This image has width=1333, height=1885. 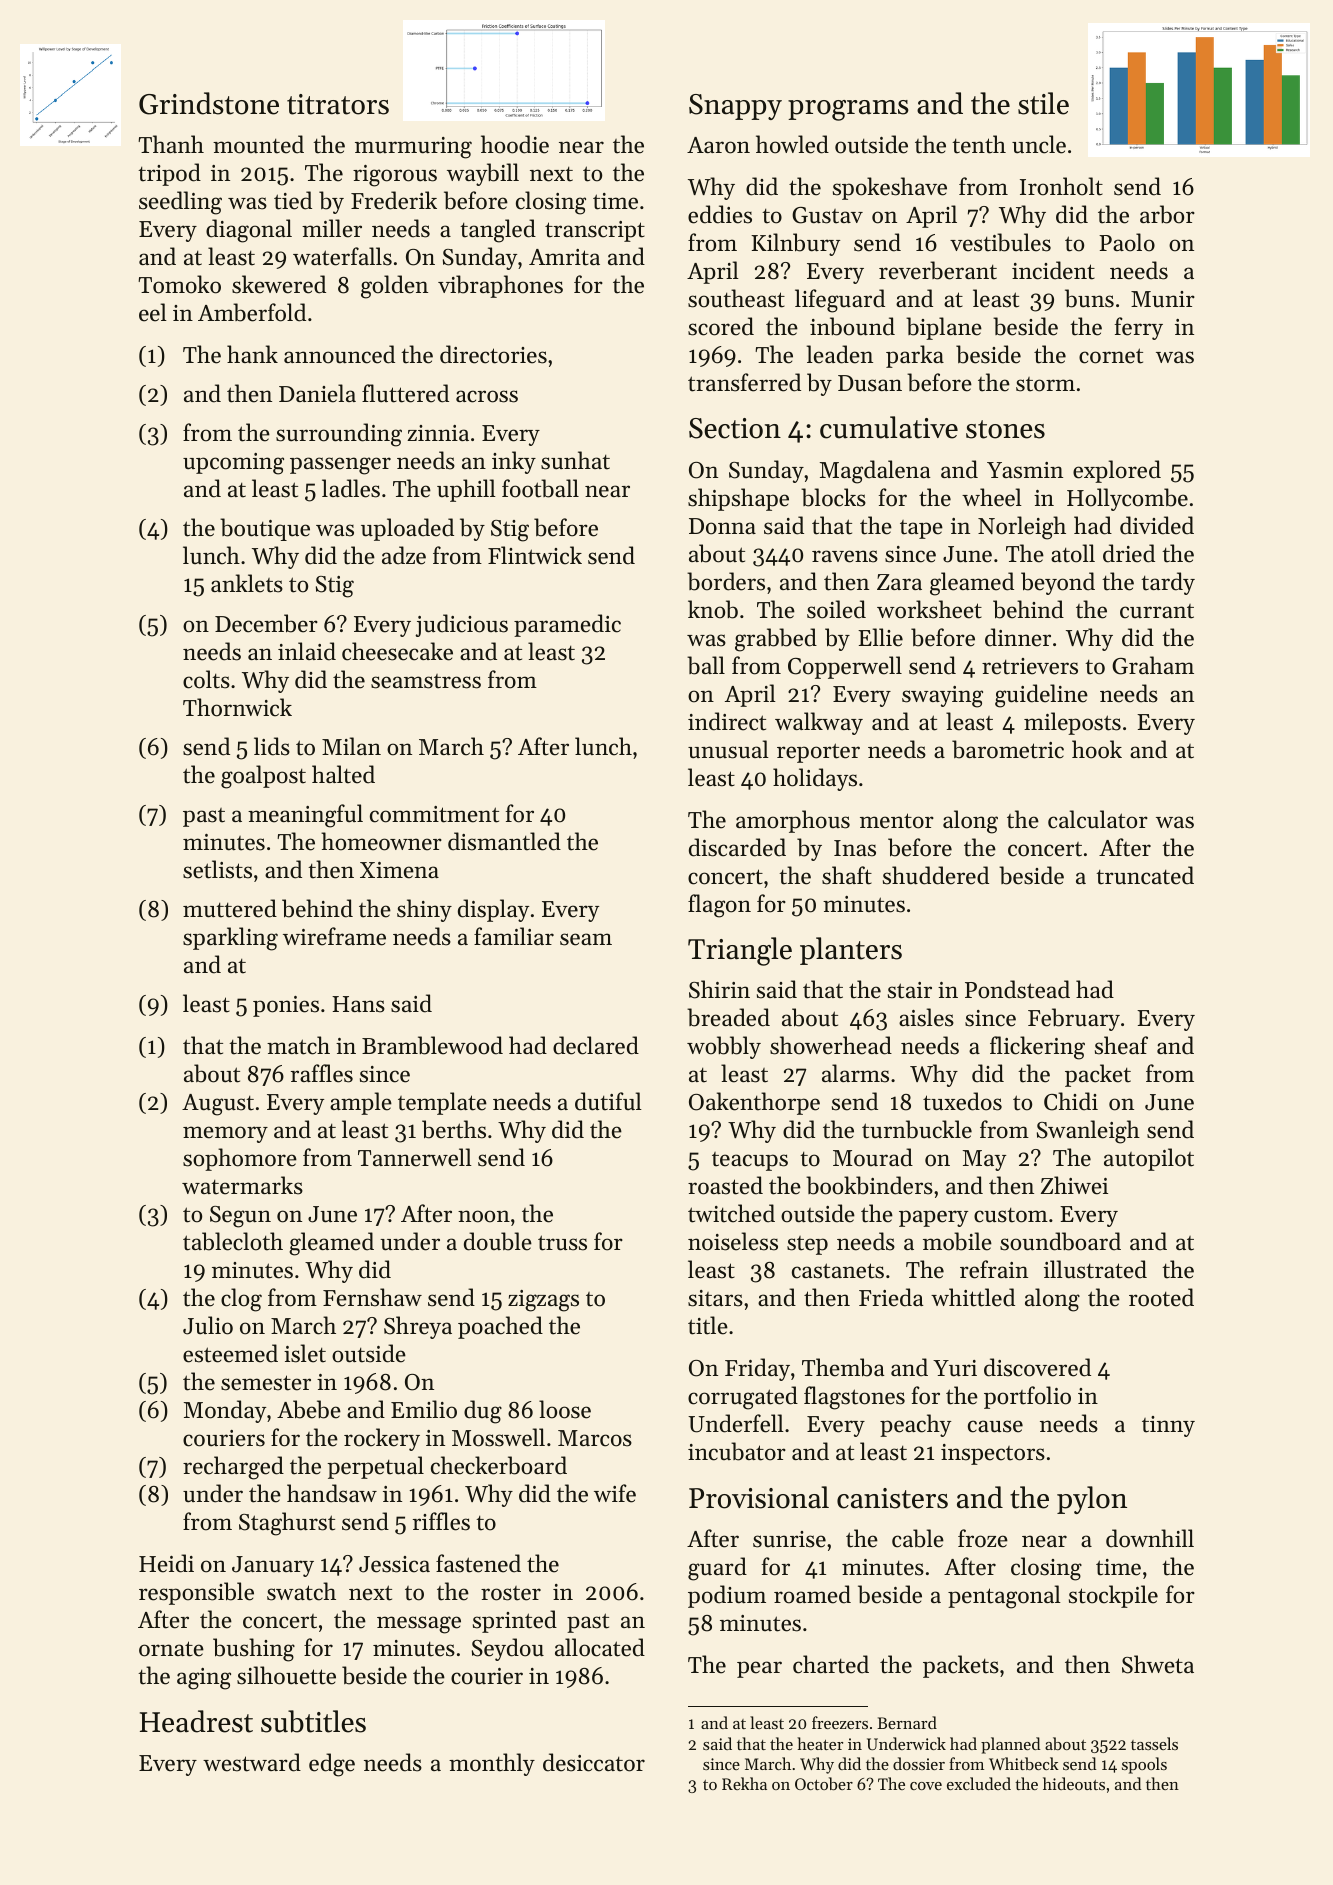 I want to click on truss, so click(x=562, y=1243).
